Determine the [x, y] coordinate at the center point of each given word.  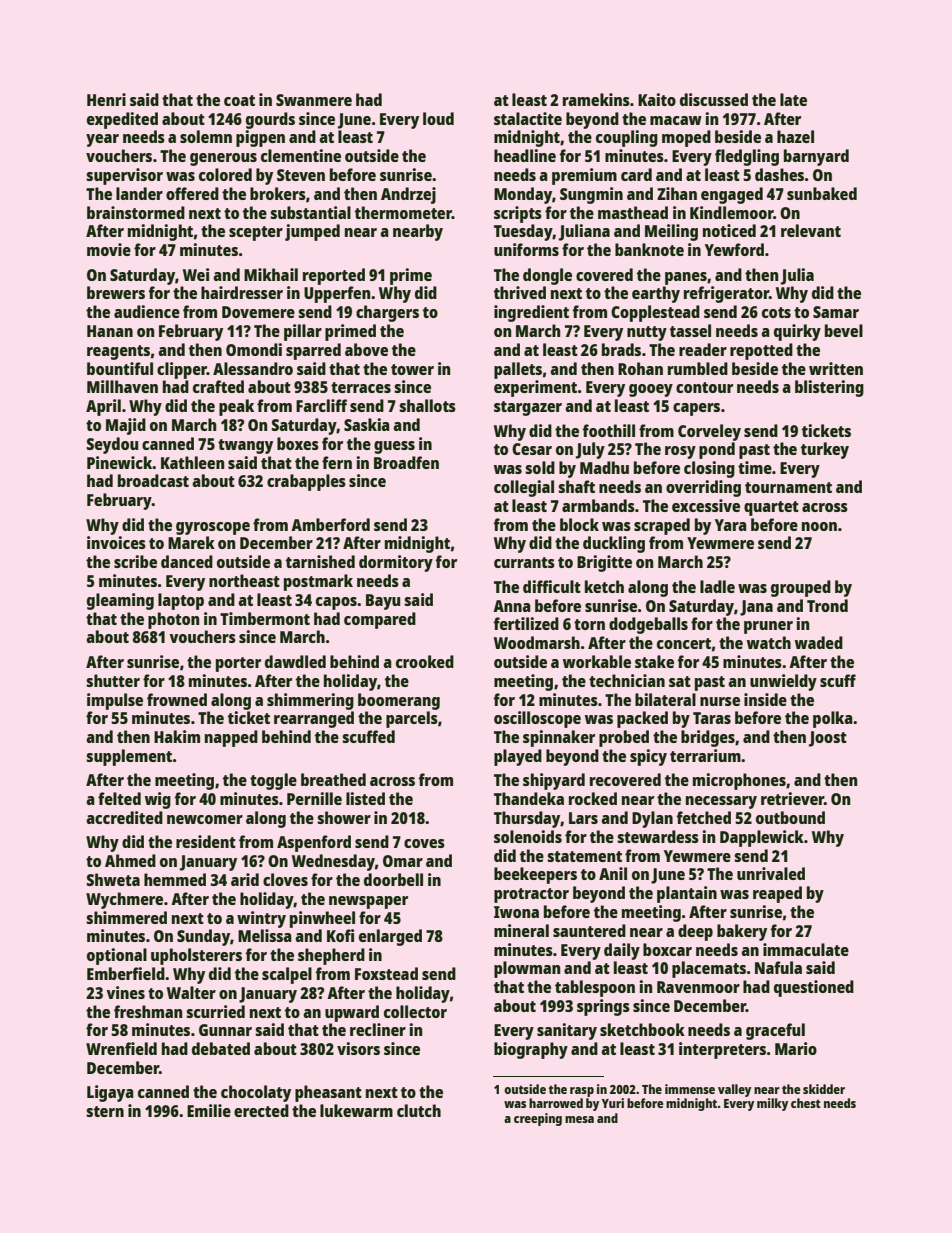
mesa [579, 1119]
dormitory [396, 563]
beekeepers [535, 875]
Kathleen [192, 462]
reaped [777, 894]
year [102, 140]
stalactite [528, 118]
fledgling [747, 157]
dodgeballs [648, 625]
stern [105, 1111]
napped [231, 738]
